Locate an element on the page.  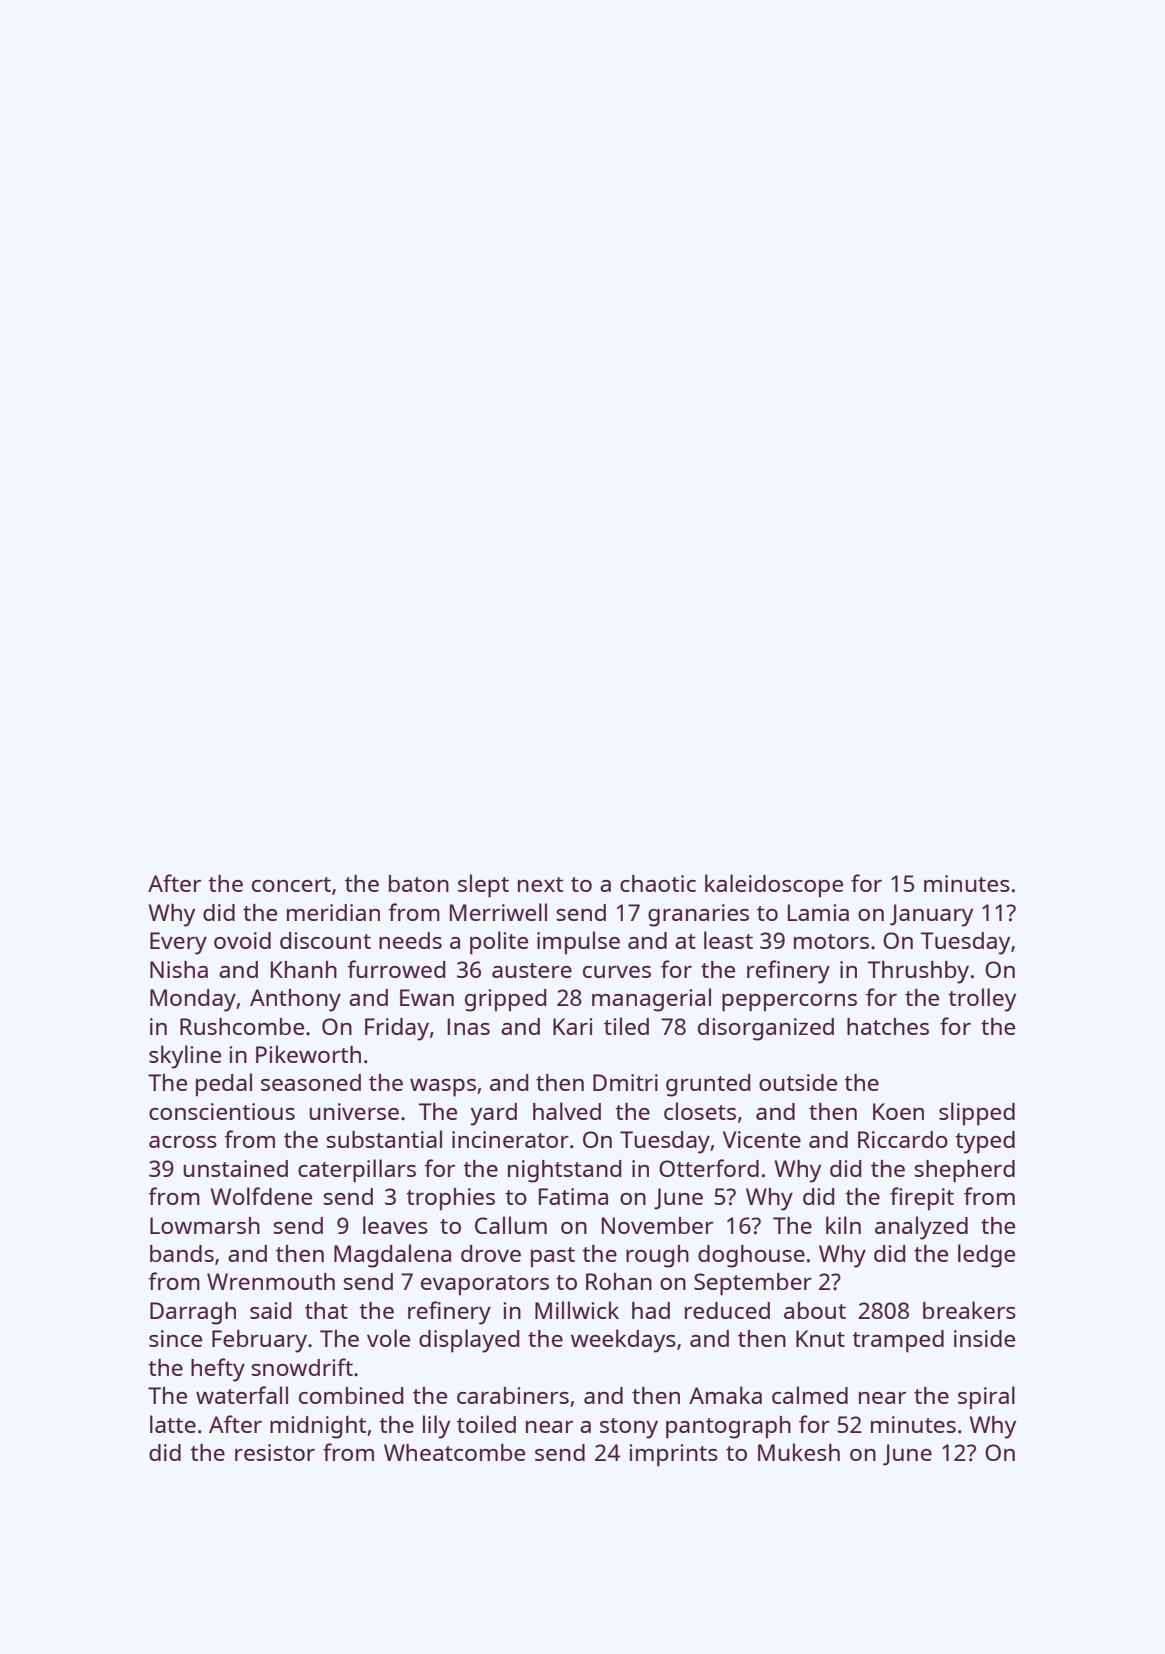
Wolfdene is located at coordinates (261, 1196).
